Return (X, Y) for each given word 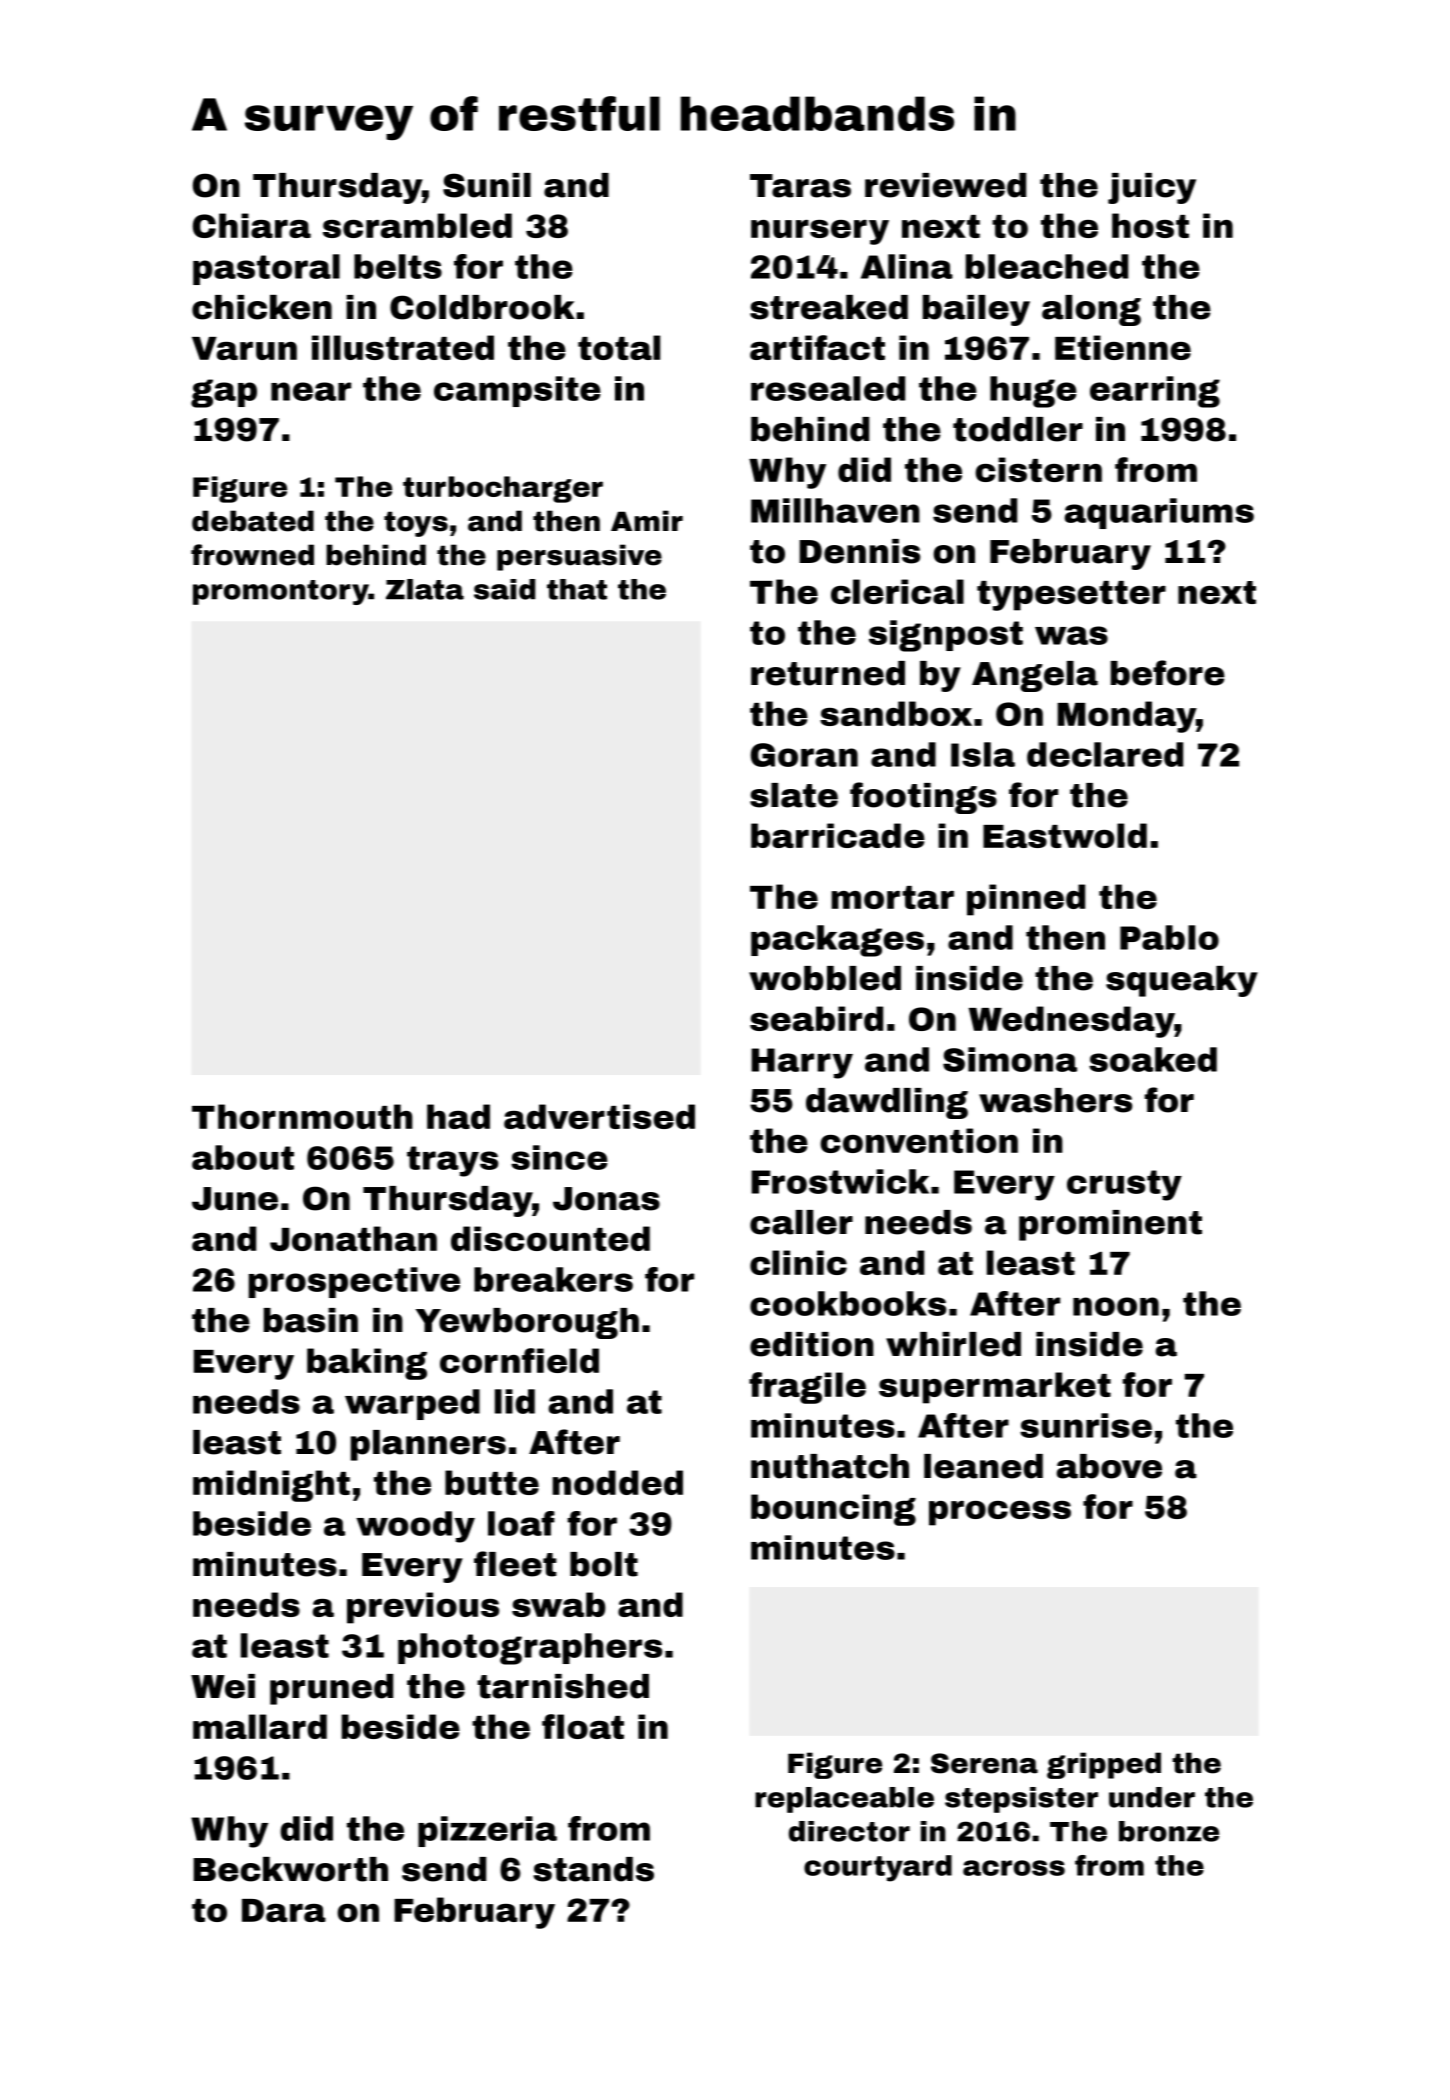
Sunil (487, 185)
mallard (260, 1726)
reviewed (945, 185)
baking (367, 1364)
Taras (800, 186)
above (1109, 1466)
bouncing (833, 1510)
